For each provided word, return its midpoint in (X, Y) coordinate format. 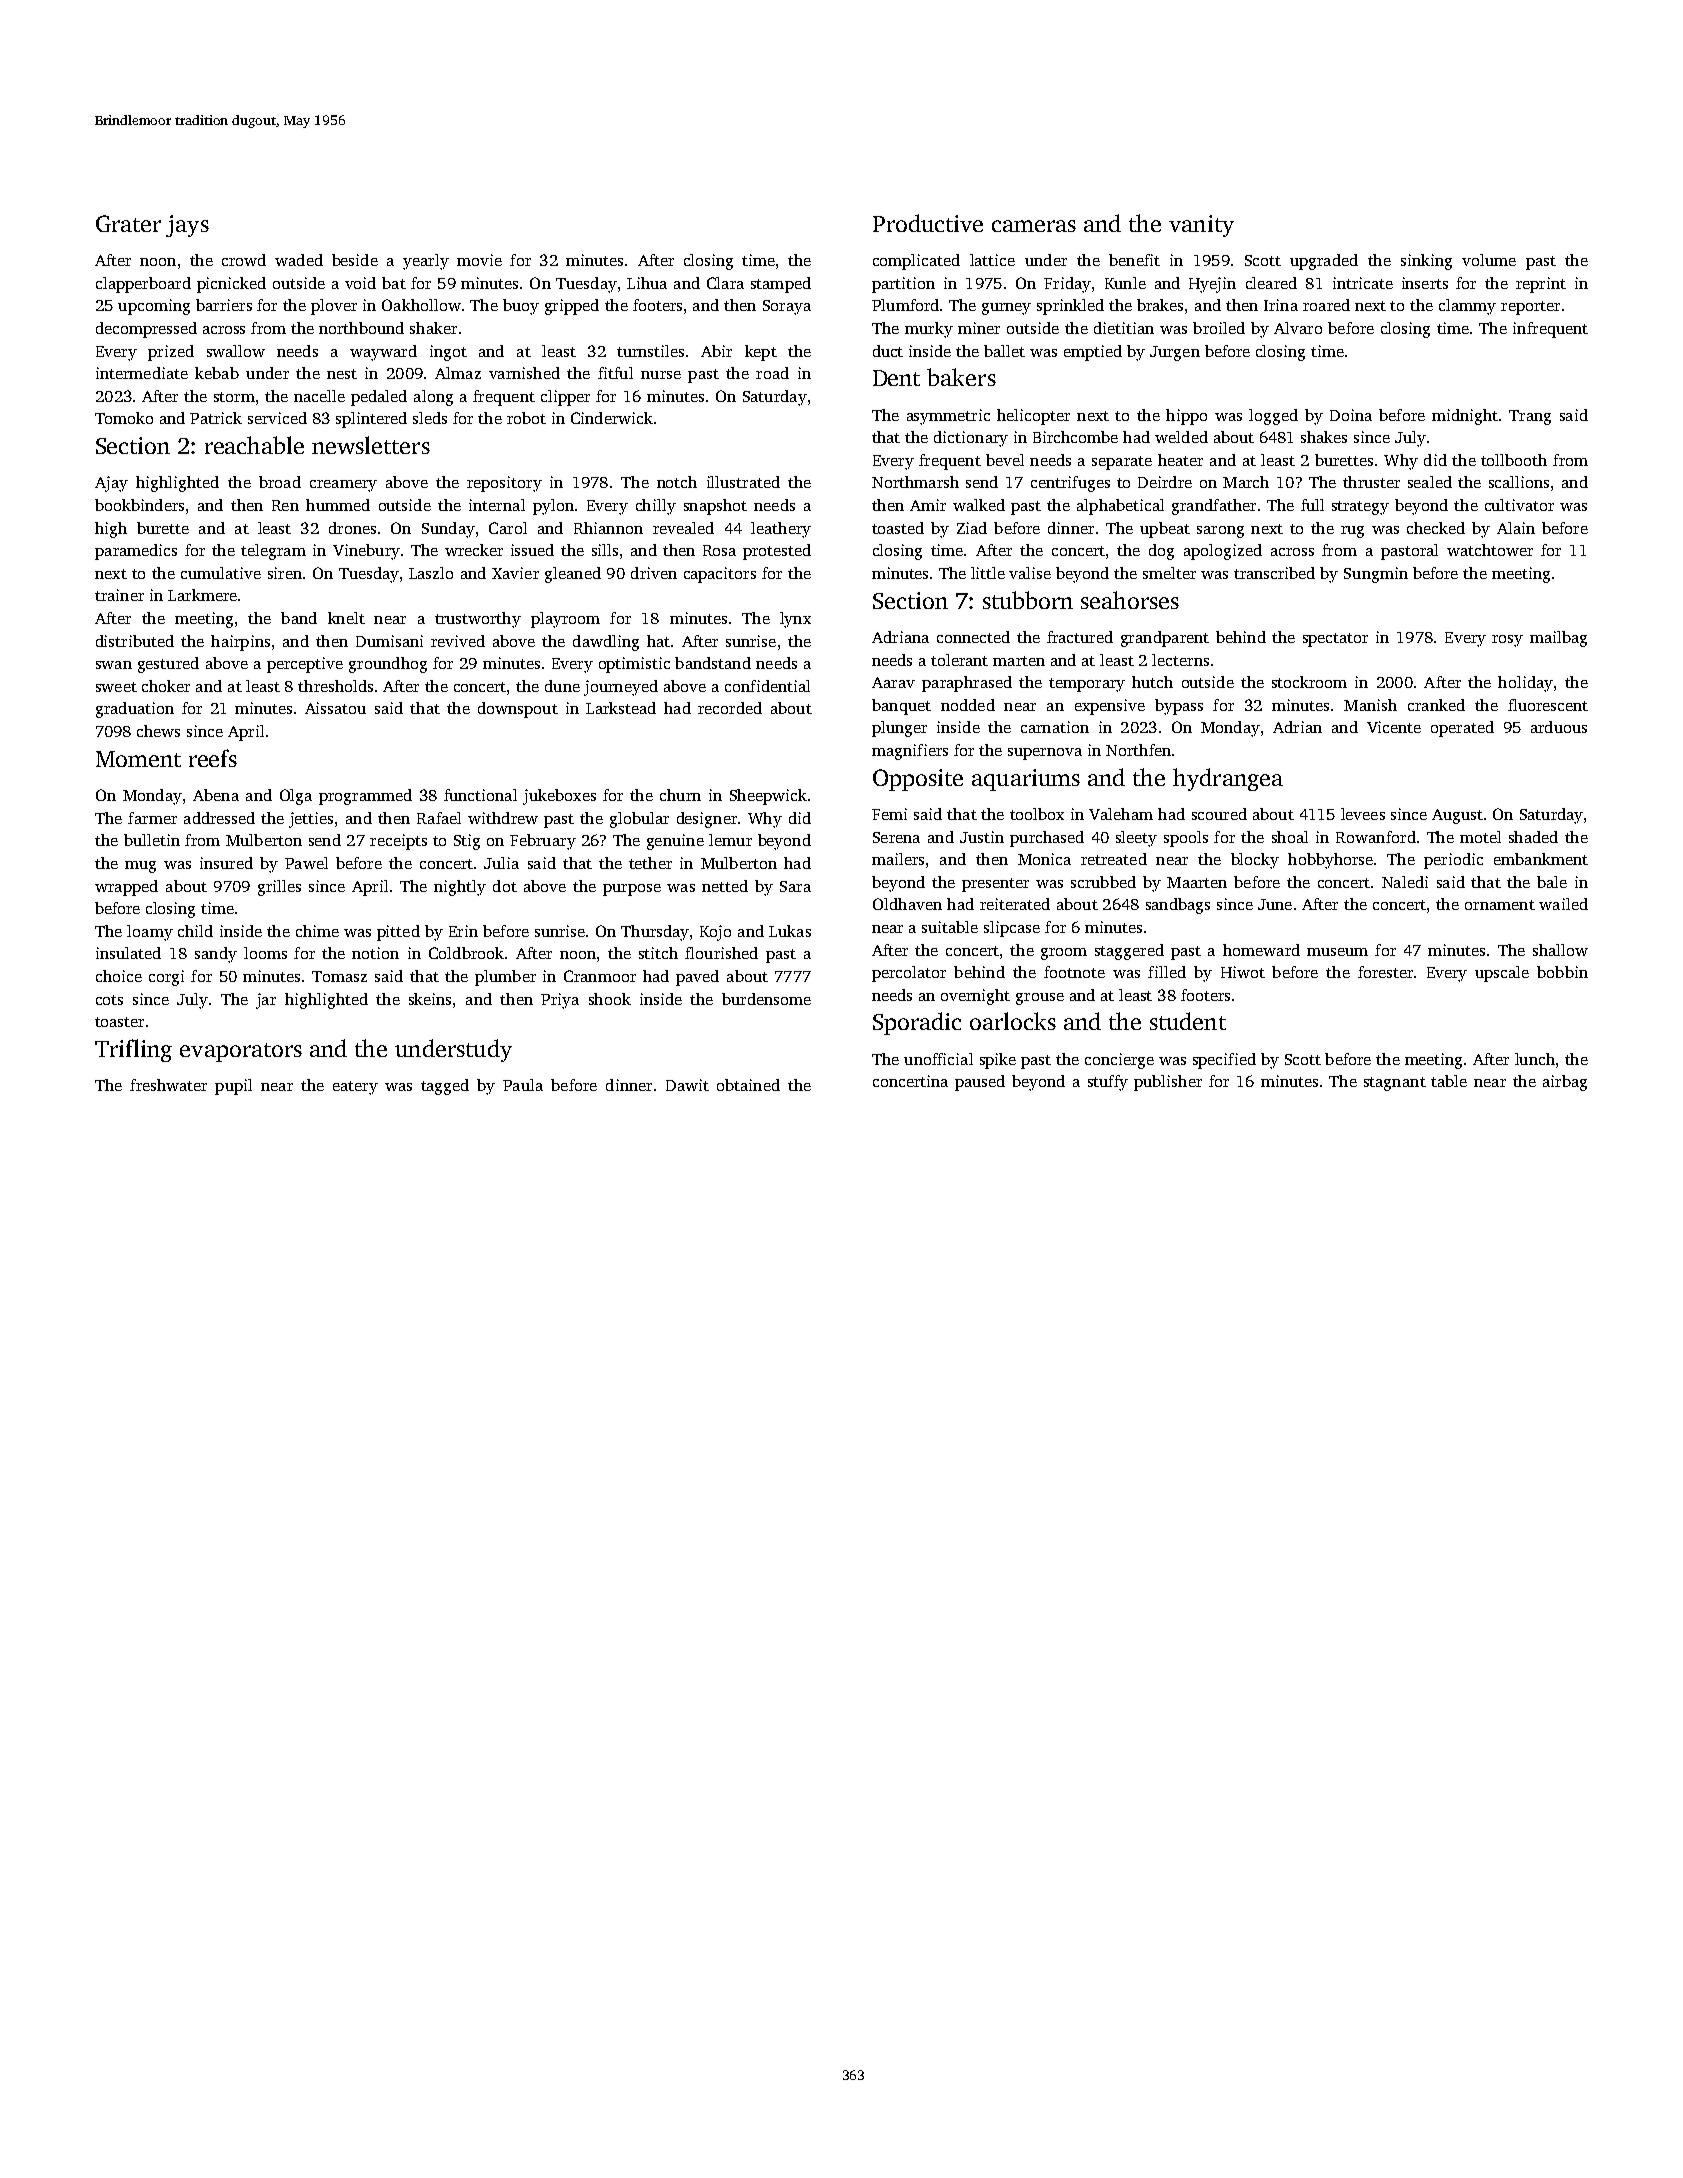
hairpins (240, 643)
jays (187, 226)
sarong (1220, 532)
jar (266, 1001)
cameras (1034, 226)
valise (1030, 573)
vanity (1201, 226)
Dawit (687, 1085)
